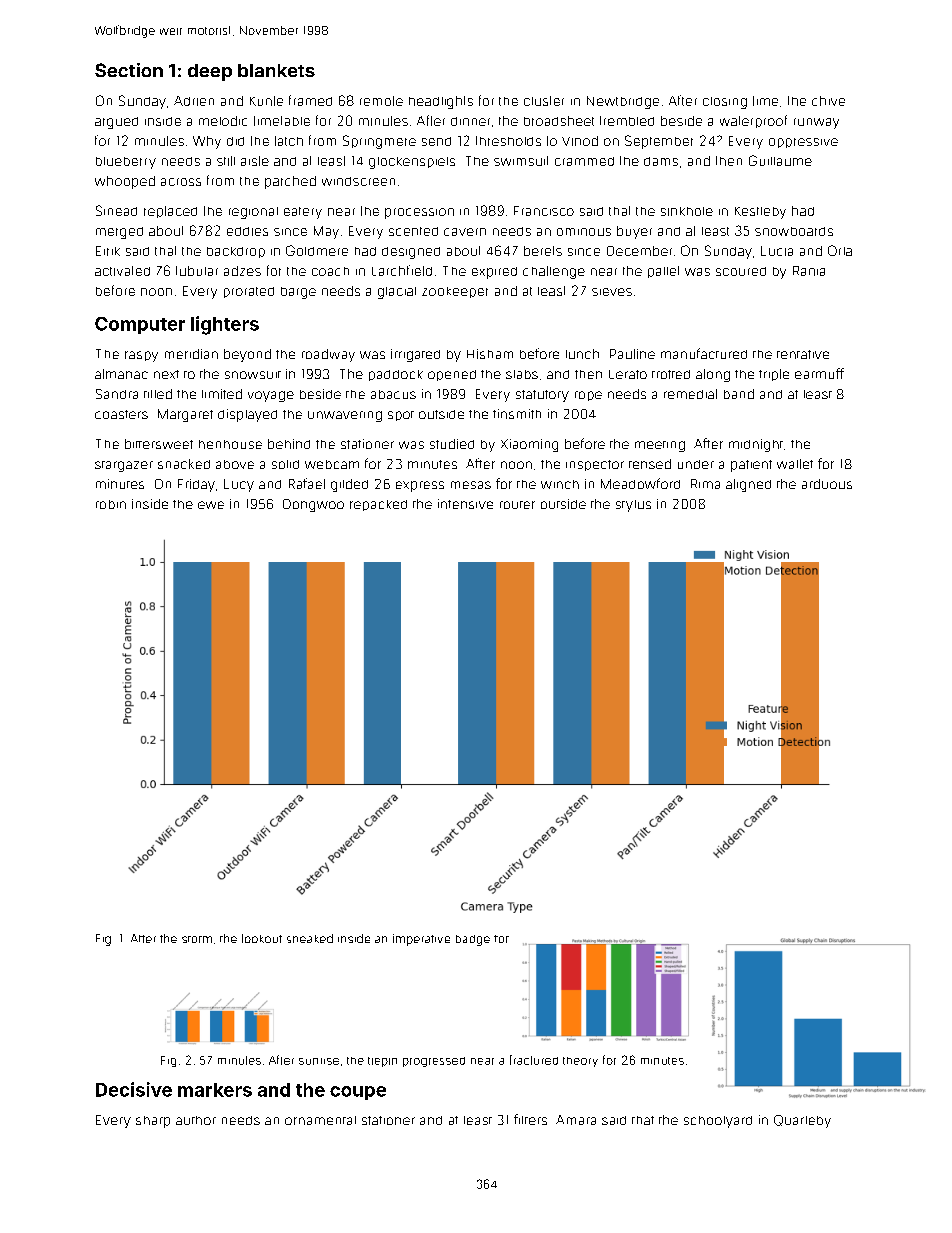 This screenshot has height=1233, width=952. What do you see at coordinates (544, 211) in the screenshot?
I see `Francisco` at bounding box center [544, 211].
